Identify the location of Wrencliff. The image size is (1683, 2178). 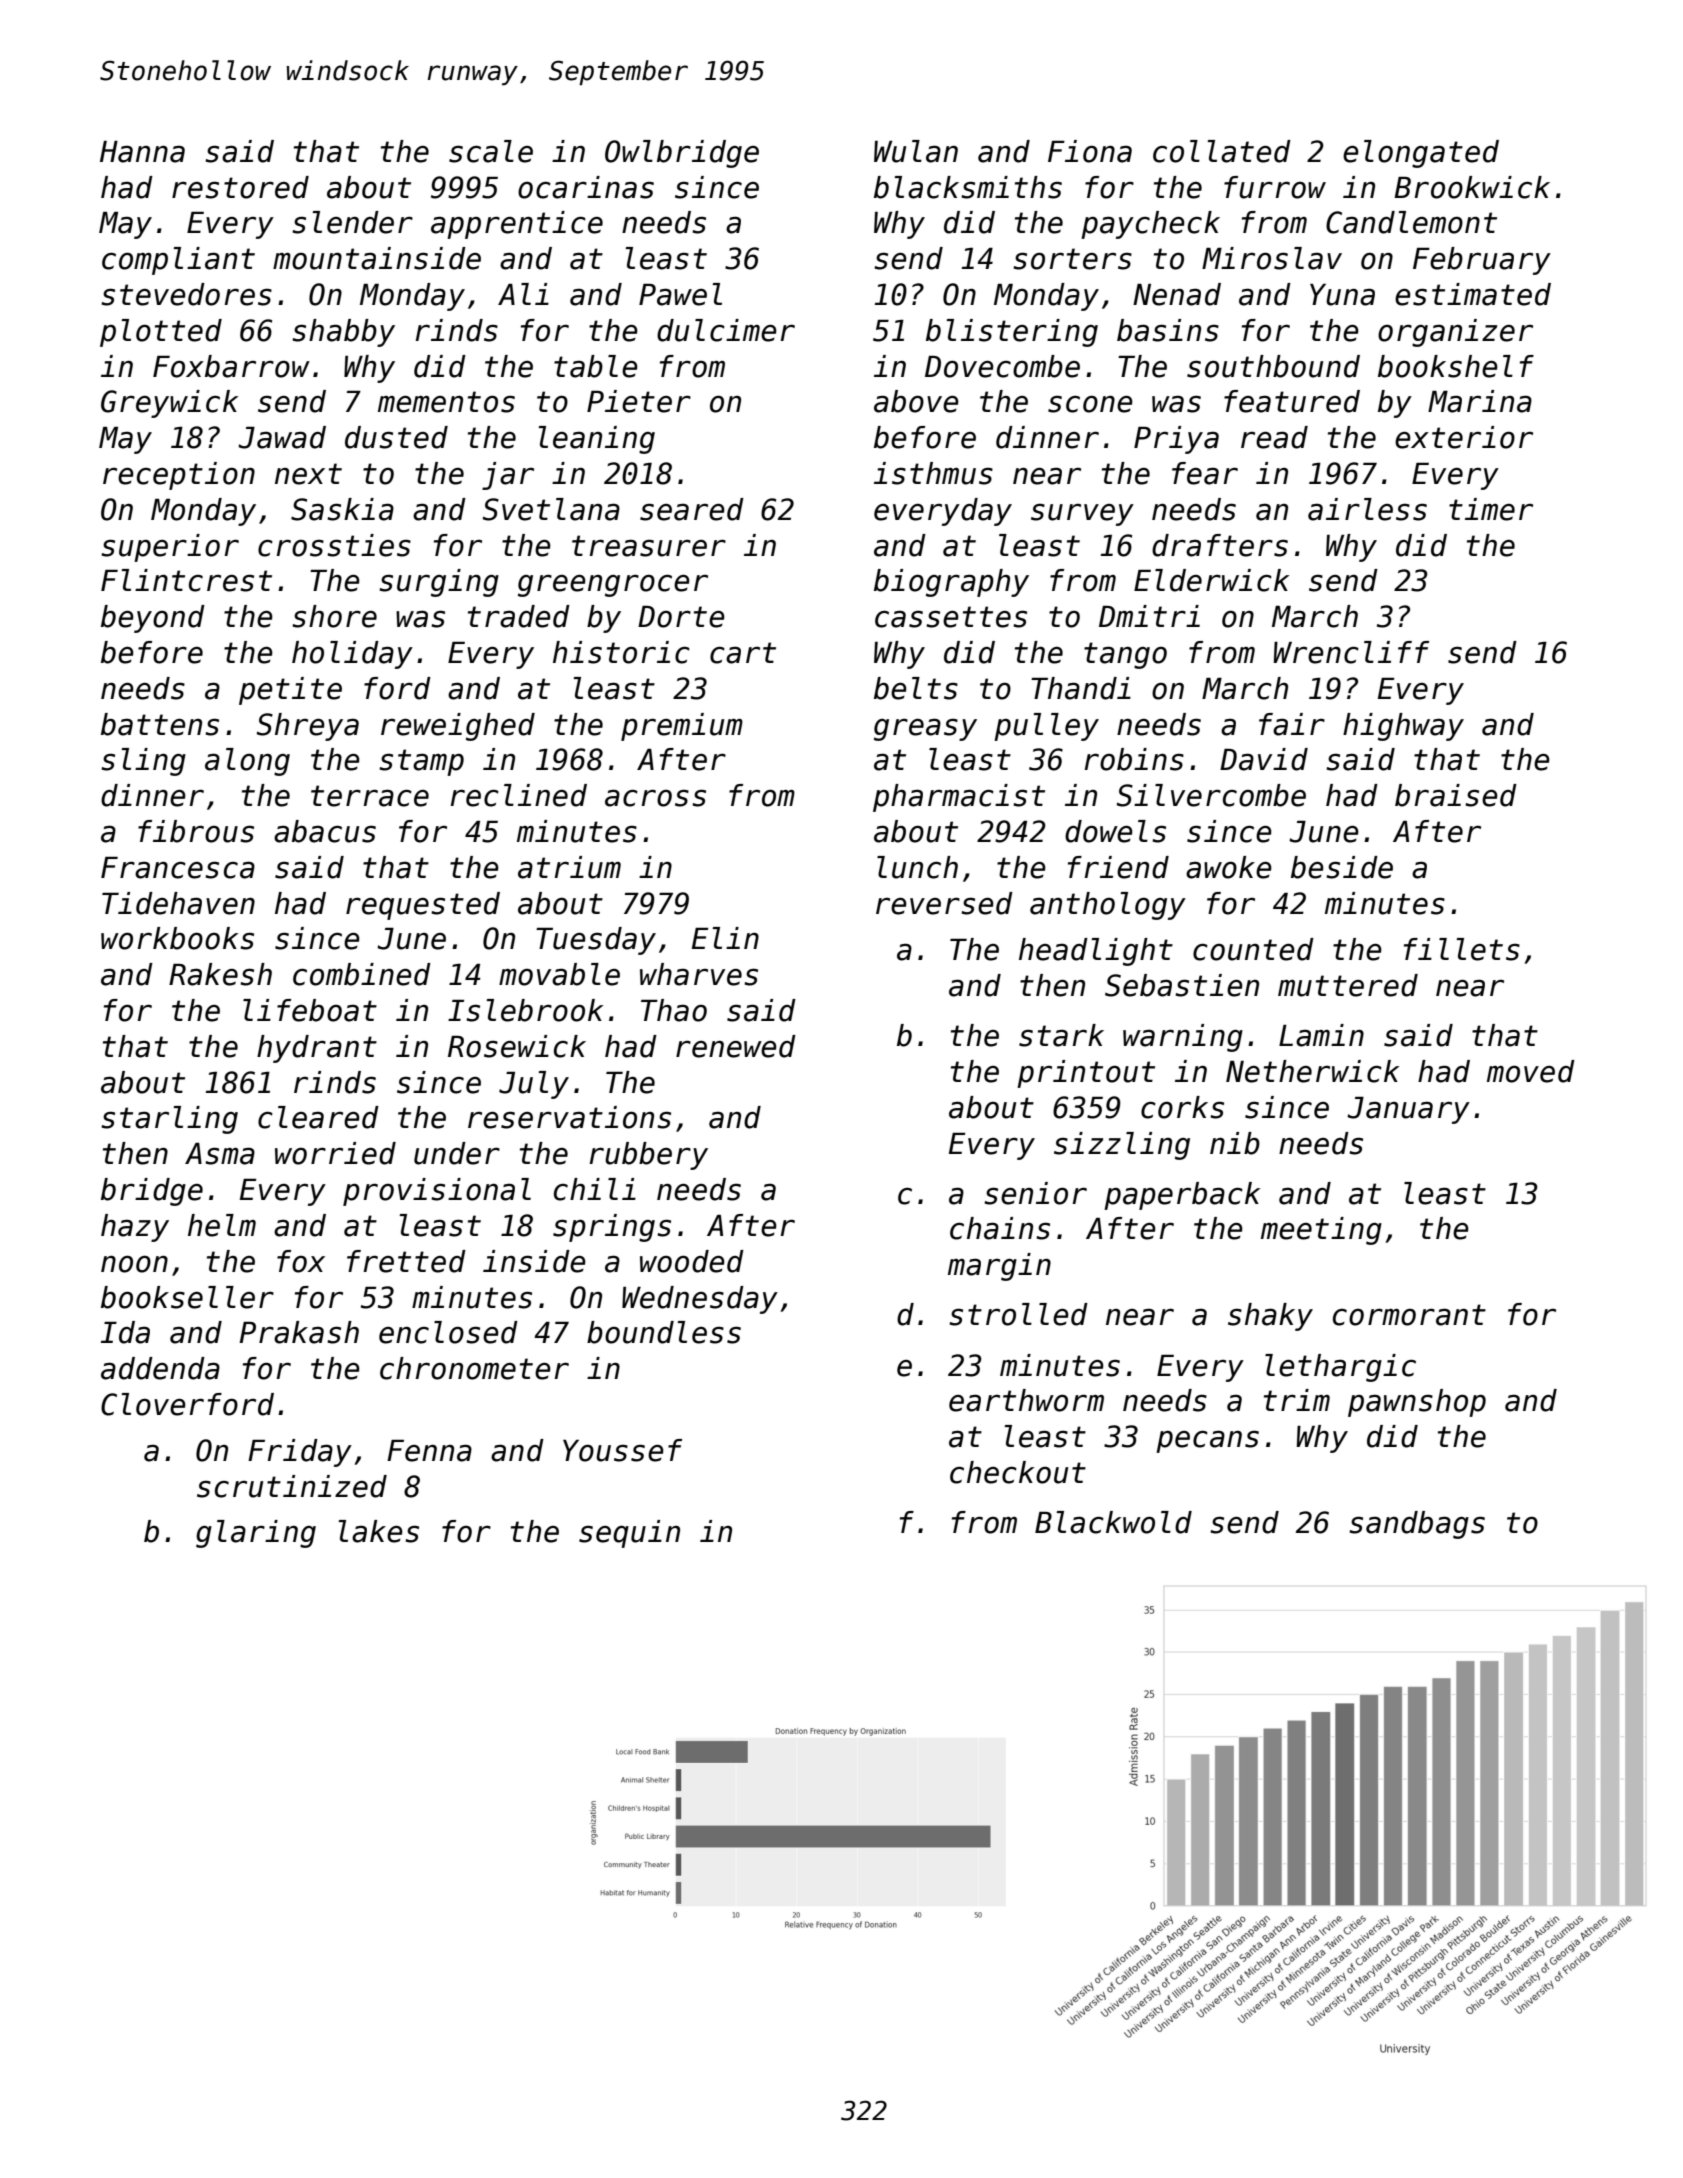
(1351, 652).
